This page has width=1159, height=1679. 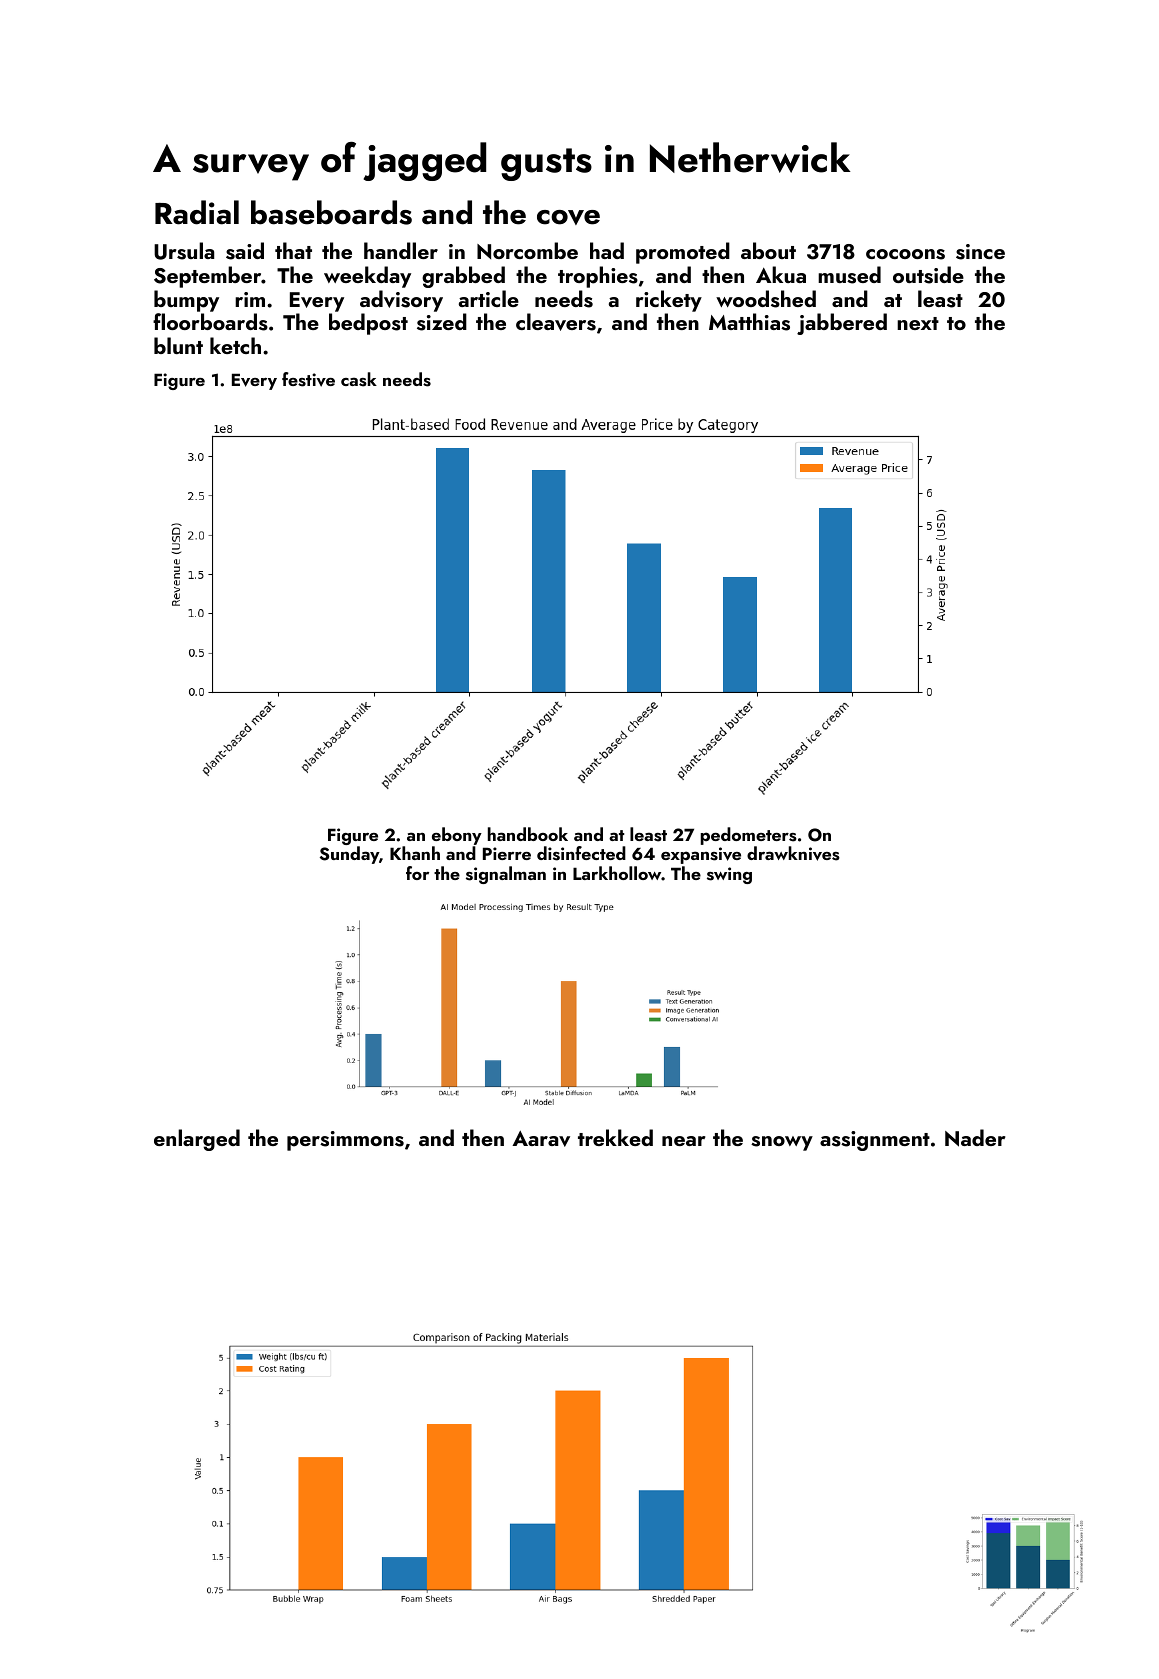 I want to click on drawknives, so click(x=793, y=853).
